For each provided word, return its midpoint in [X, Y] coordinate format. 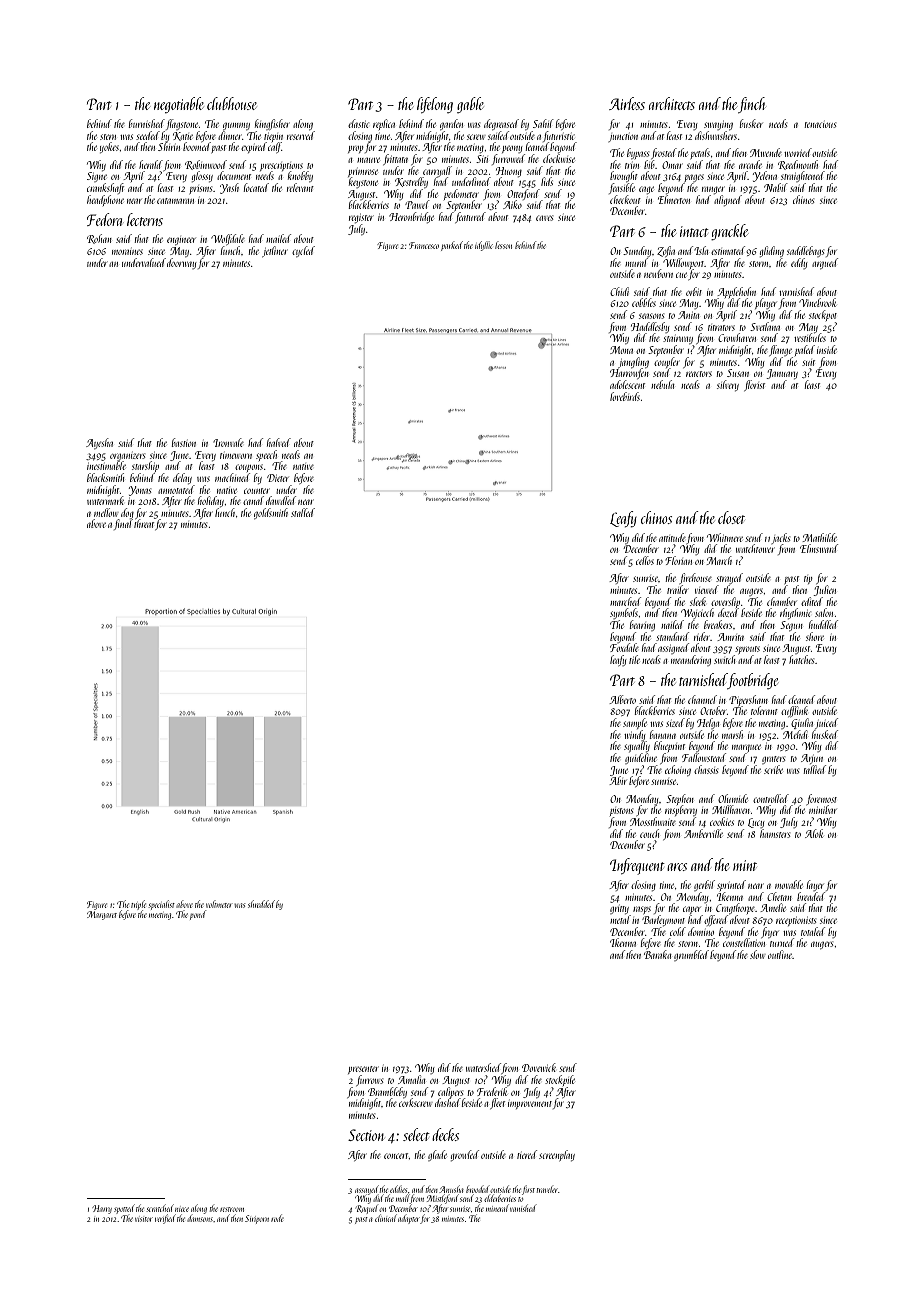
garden [451, 124]
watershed [483, 1067]
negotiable [179, 105]
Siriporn [257, 1219]
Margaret [102, 915]
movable [789, 884]
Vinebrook [817, 302]
